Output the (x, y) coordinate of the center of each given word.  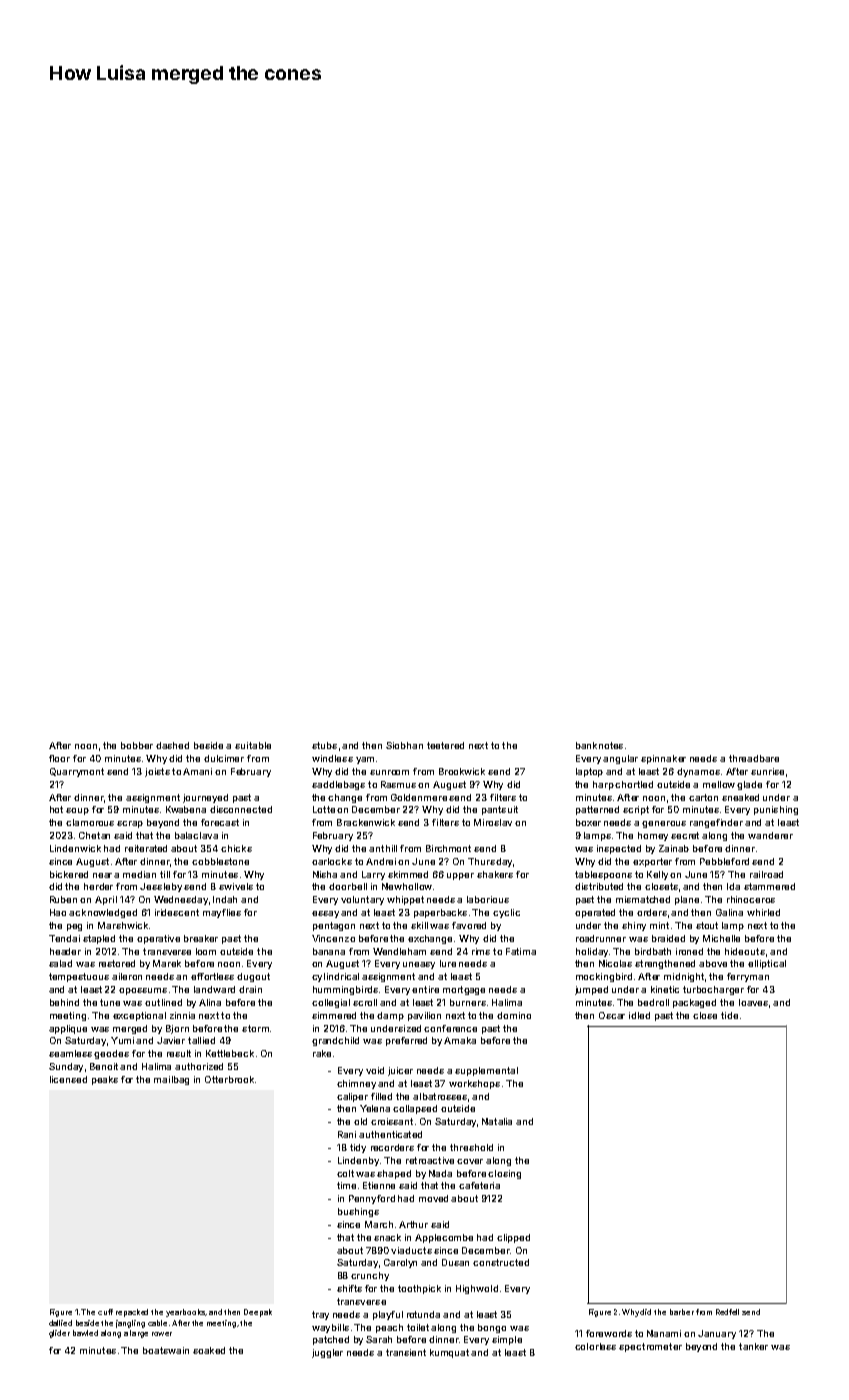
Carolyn (400, 1263)
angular (620, 759)
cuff (105, 1312)
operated (595, 913)
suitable (253, 745)
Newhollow (407, 886)
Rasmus (398, 784)
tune (110, 1002)
